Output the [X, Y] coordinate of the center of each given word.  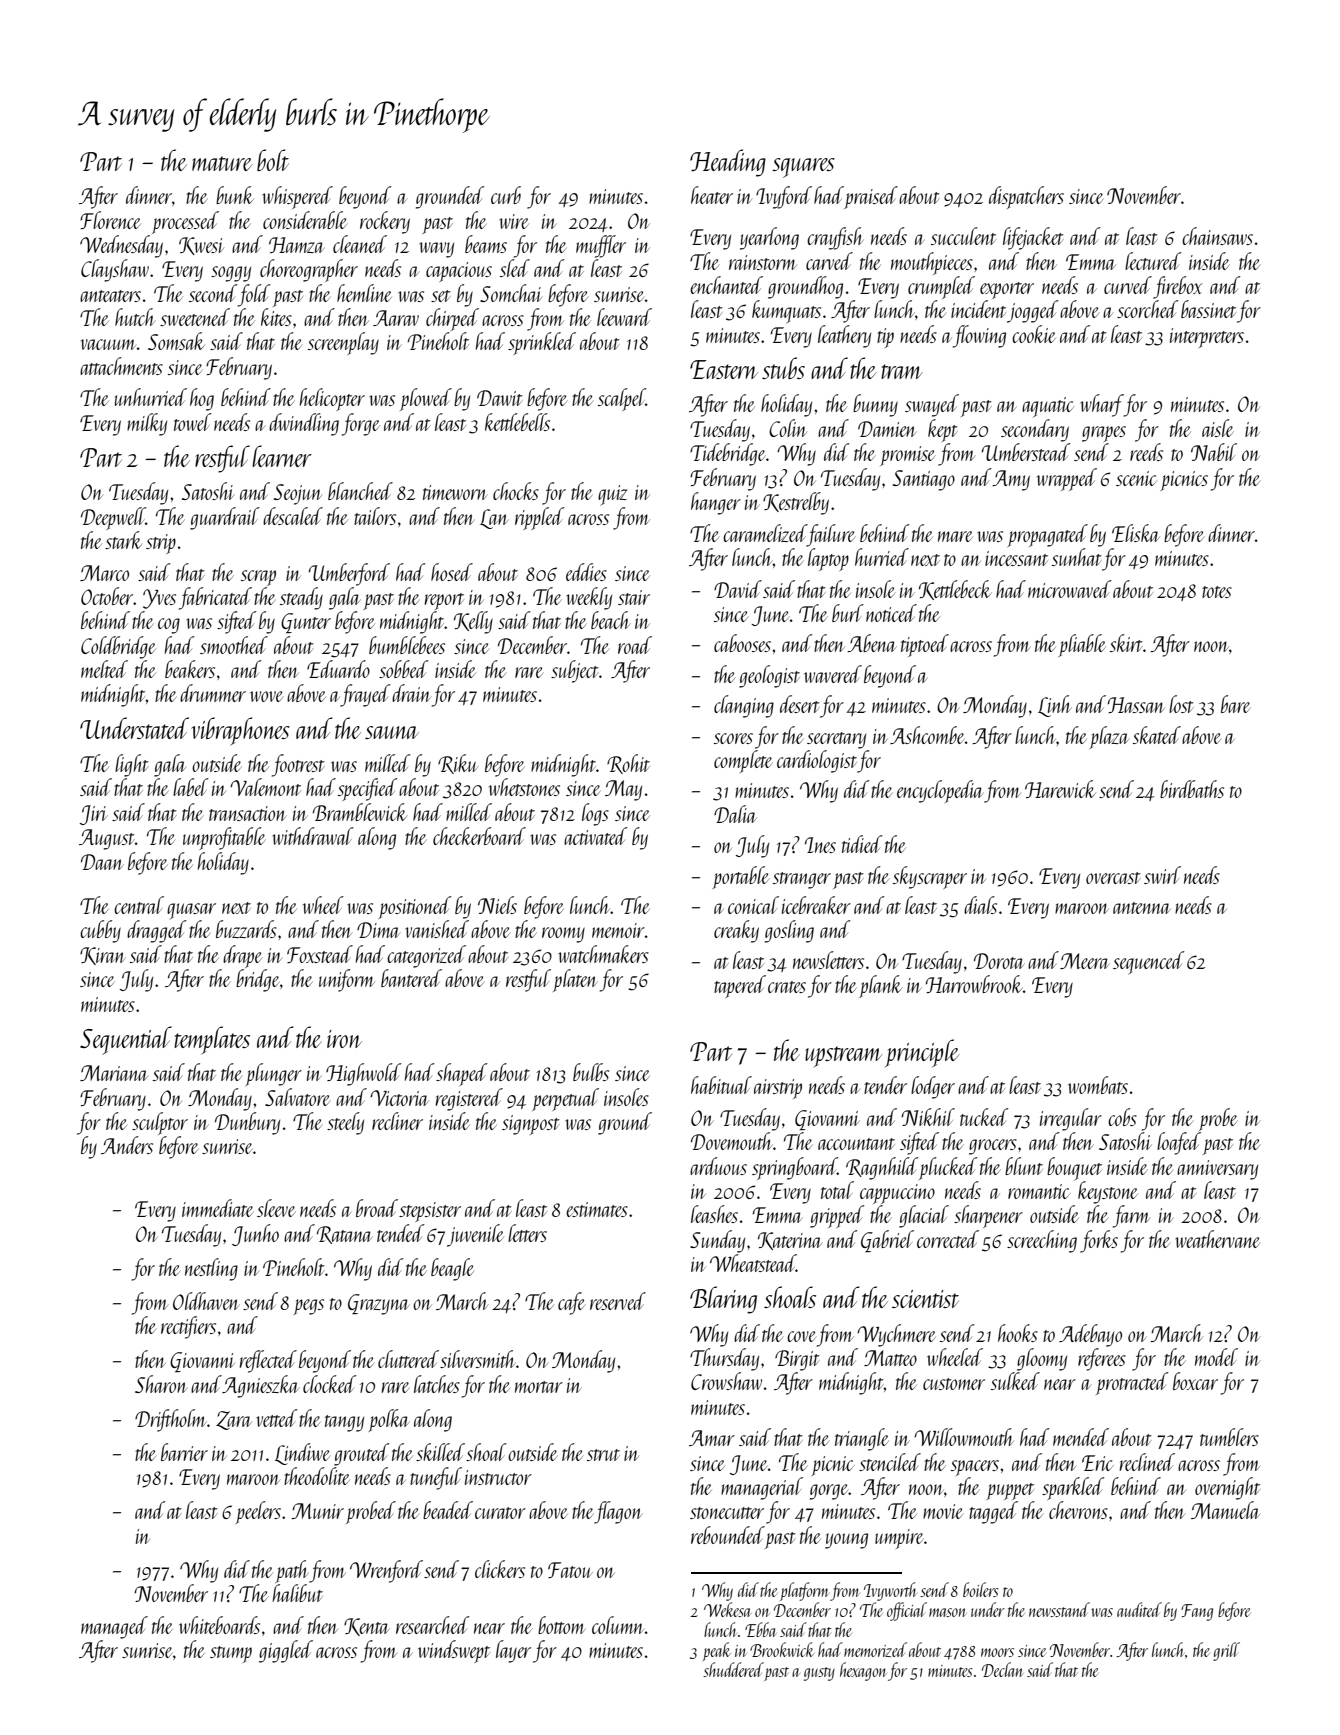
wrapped [1067, 479]
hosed [452, 572]
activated [596, 836]
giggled [286, 1651]
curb [506, 195]
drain [411, 693]
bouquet [1074, 1169]
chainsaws [1217, 236]
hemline [364, 293]
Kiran [103, 956]
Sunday [717, 1241]
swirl [1162, 875]
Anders [127, 1145]
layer [513, 1651]
